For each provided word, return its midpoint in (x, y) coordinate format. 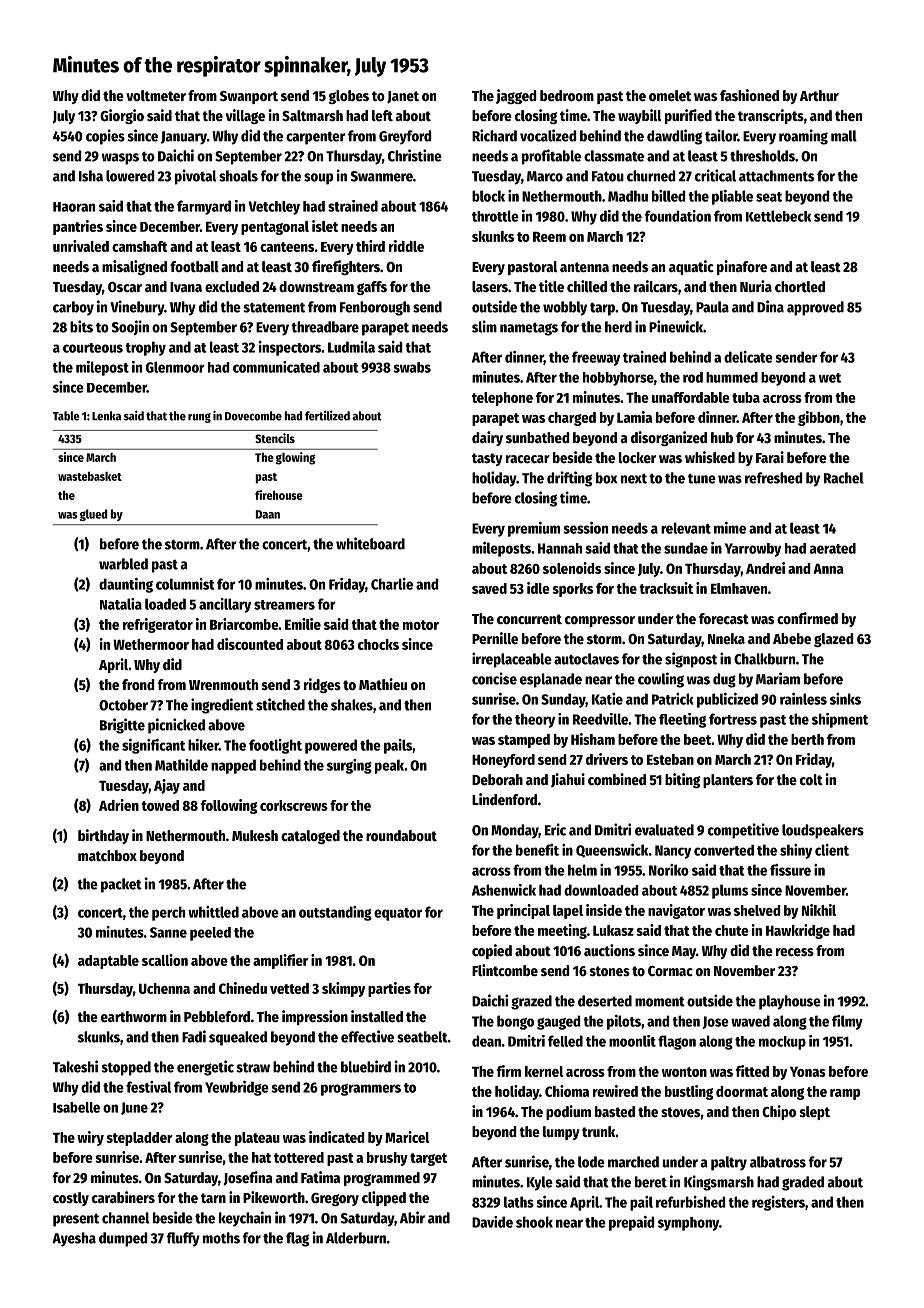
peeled (210, 934)
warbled (123, 564)
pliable (732, 197)
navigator (676, 911)
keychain (245, 1219)
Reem (549, 237)
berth (807, 739)
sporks (573, 590)
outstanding (335, 913)
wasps (120, 159)
